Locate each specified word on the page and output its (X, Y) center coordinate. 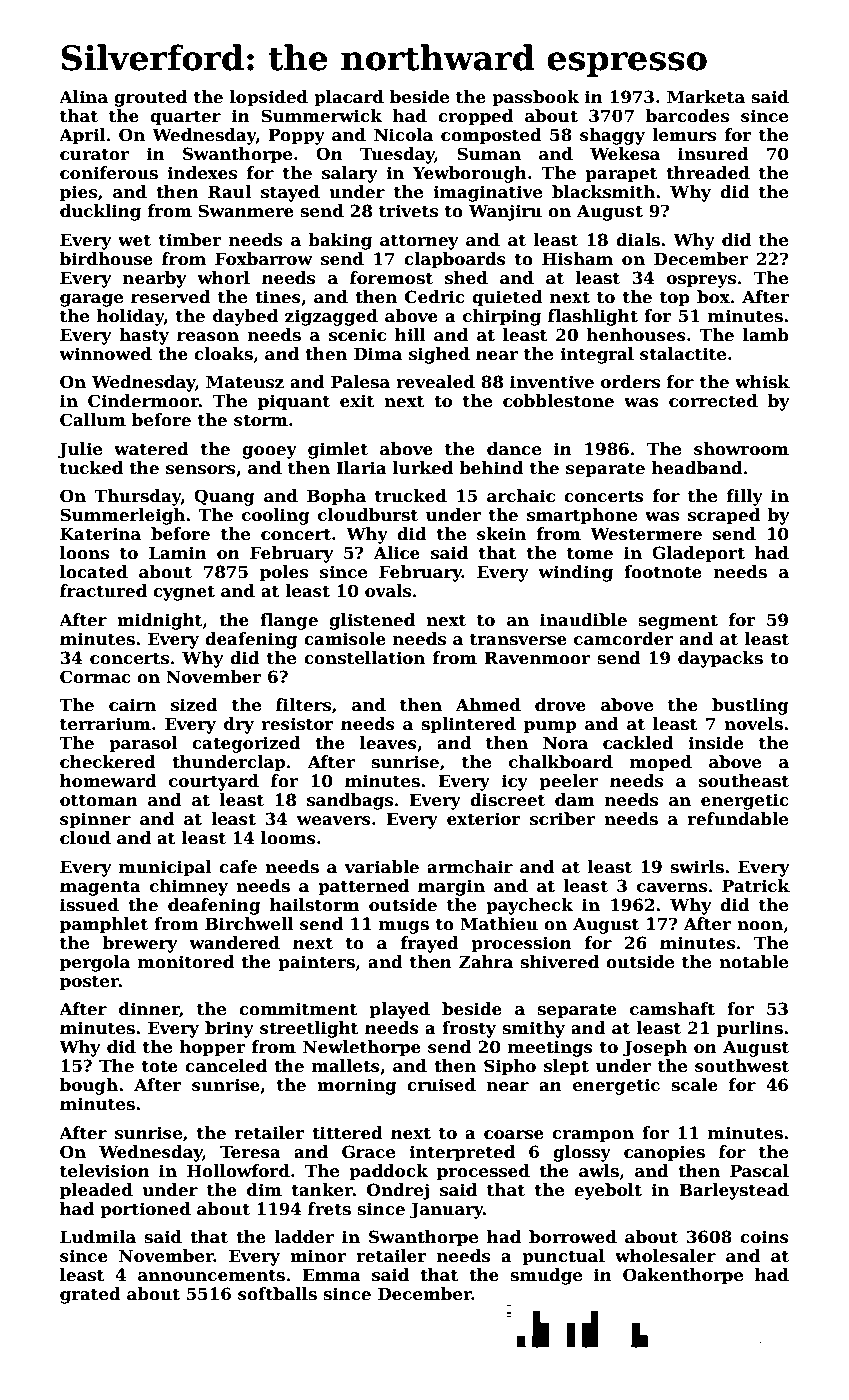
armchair (470, 867)
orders (630, 382)
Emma (331, 1275)
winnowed (105, 354)
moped (661, 763)
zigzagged (331, 317)
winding (575, 573)
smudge (546, 1276)
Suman (489, 154)
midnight (159, 621)
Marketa (706, 97)
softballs (277, 1294)
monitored (186, 962)
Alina (83, 97)
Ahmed (488, 705)
